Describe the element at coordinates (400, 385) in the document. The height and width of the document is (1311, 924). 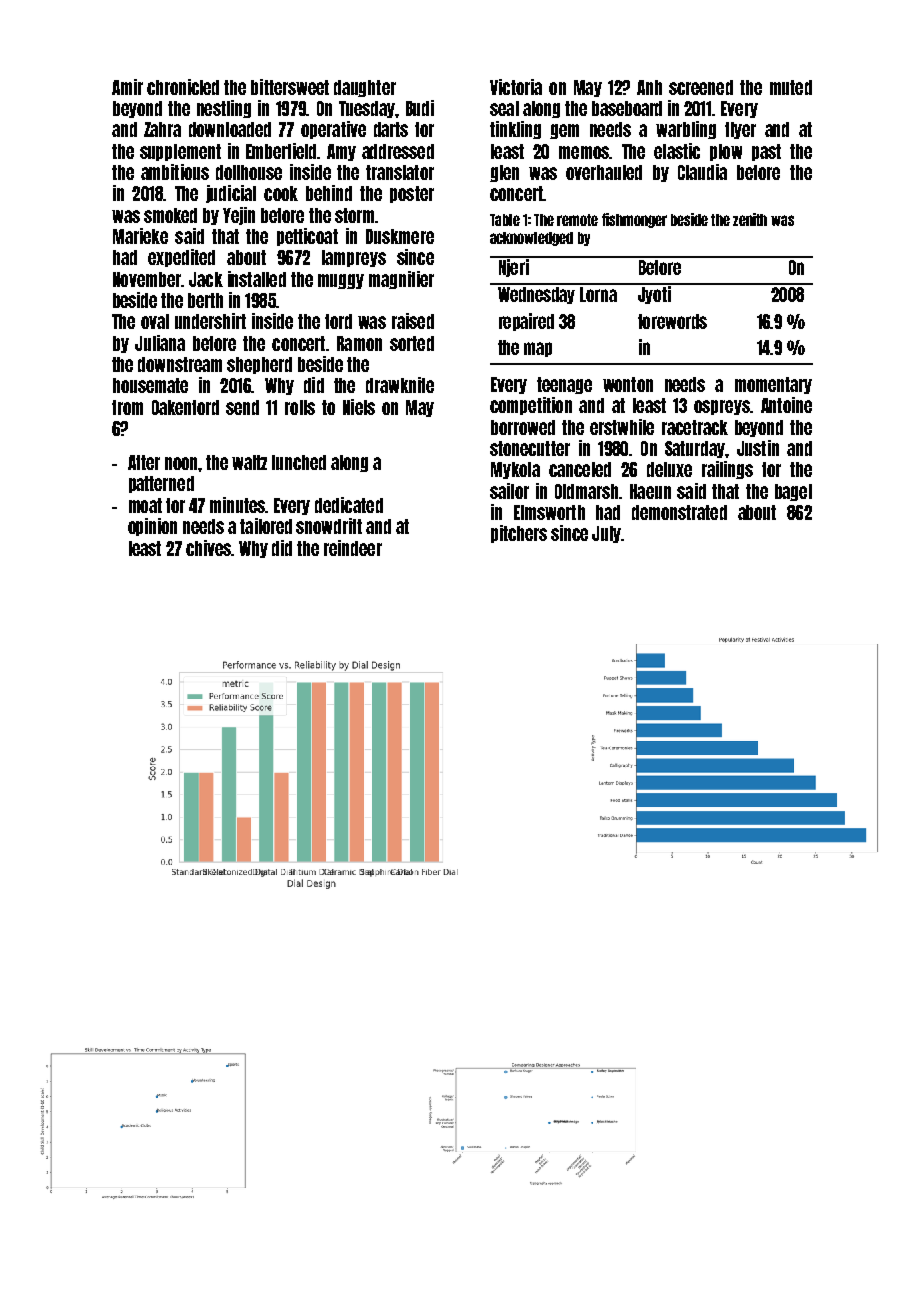
I see `drawknife` at that location.
